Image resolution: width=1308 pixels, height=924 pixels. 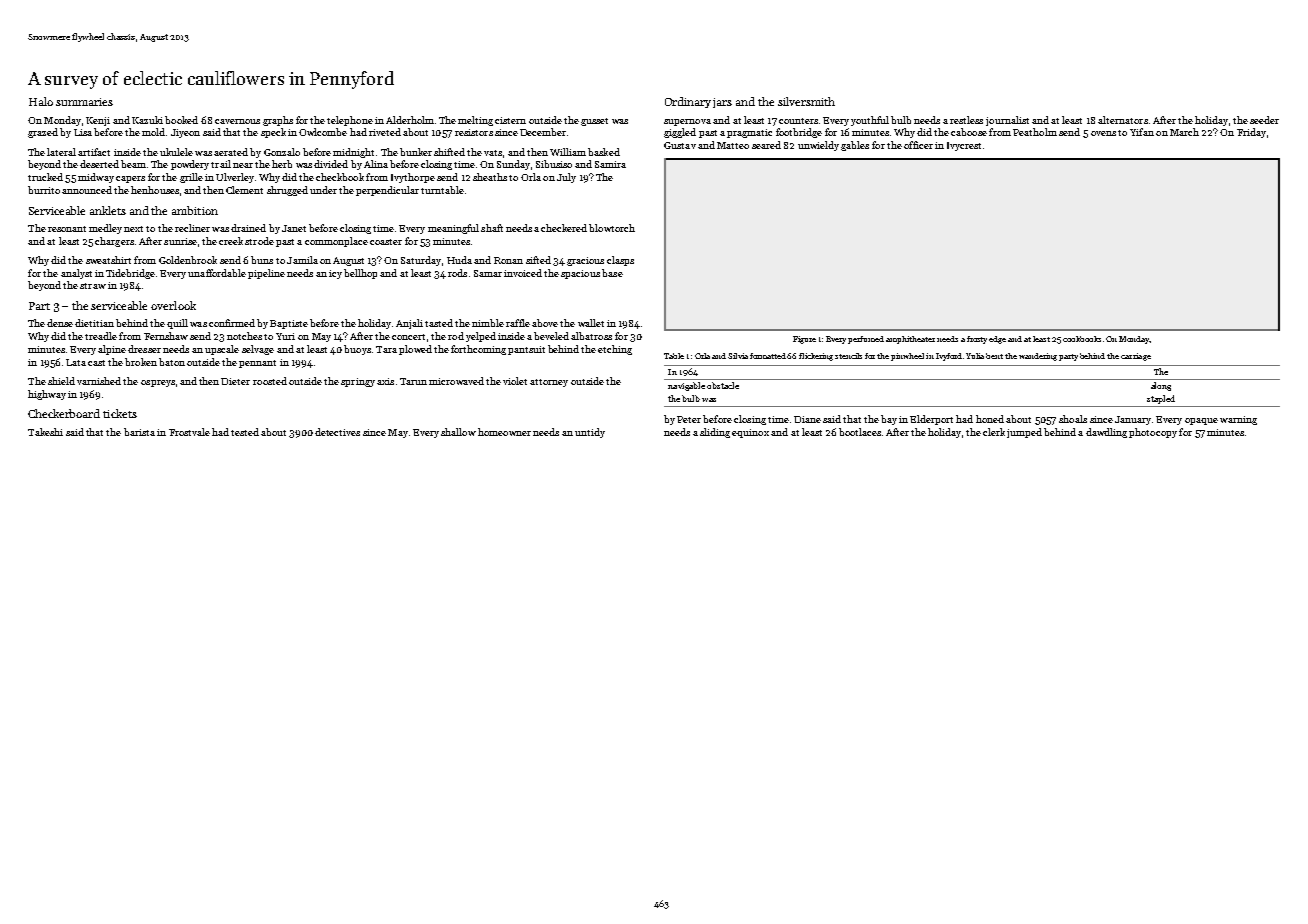 I want to click on blowtorch, so click(x=612, y=228).
